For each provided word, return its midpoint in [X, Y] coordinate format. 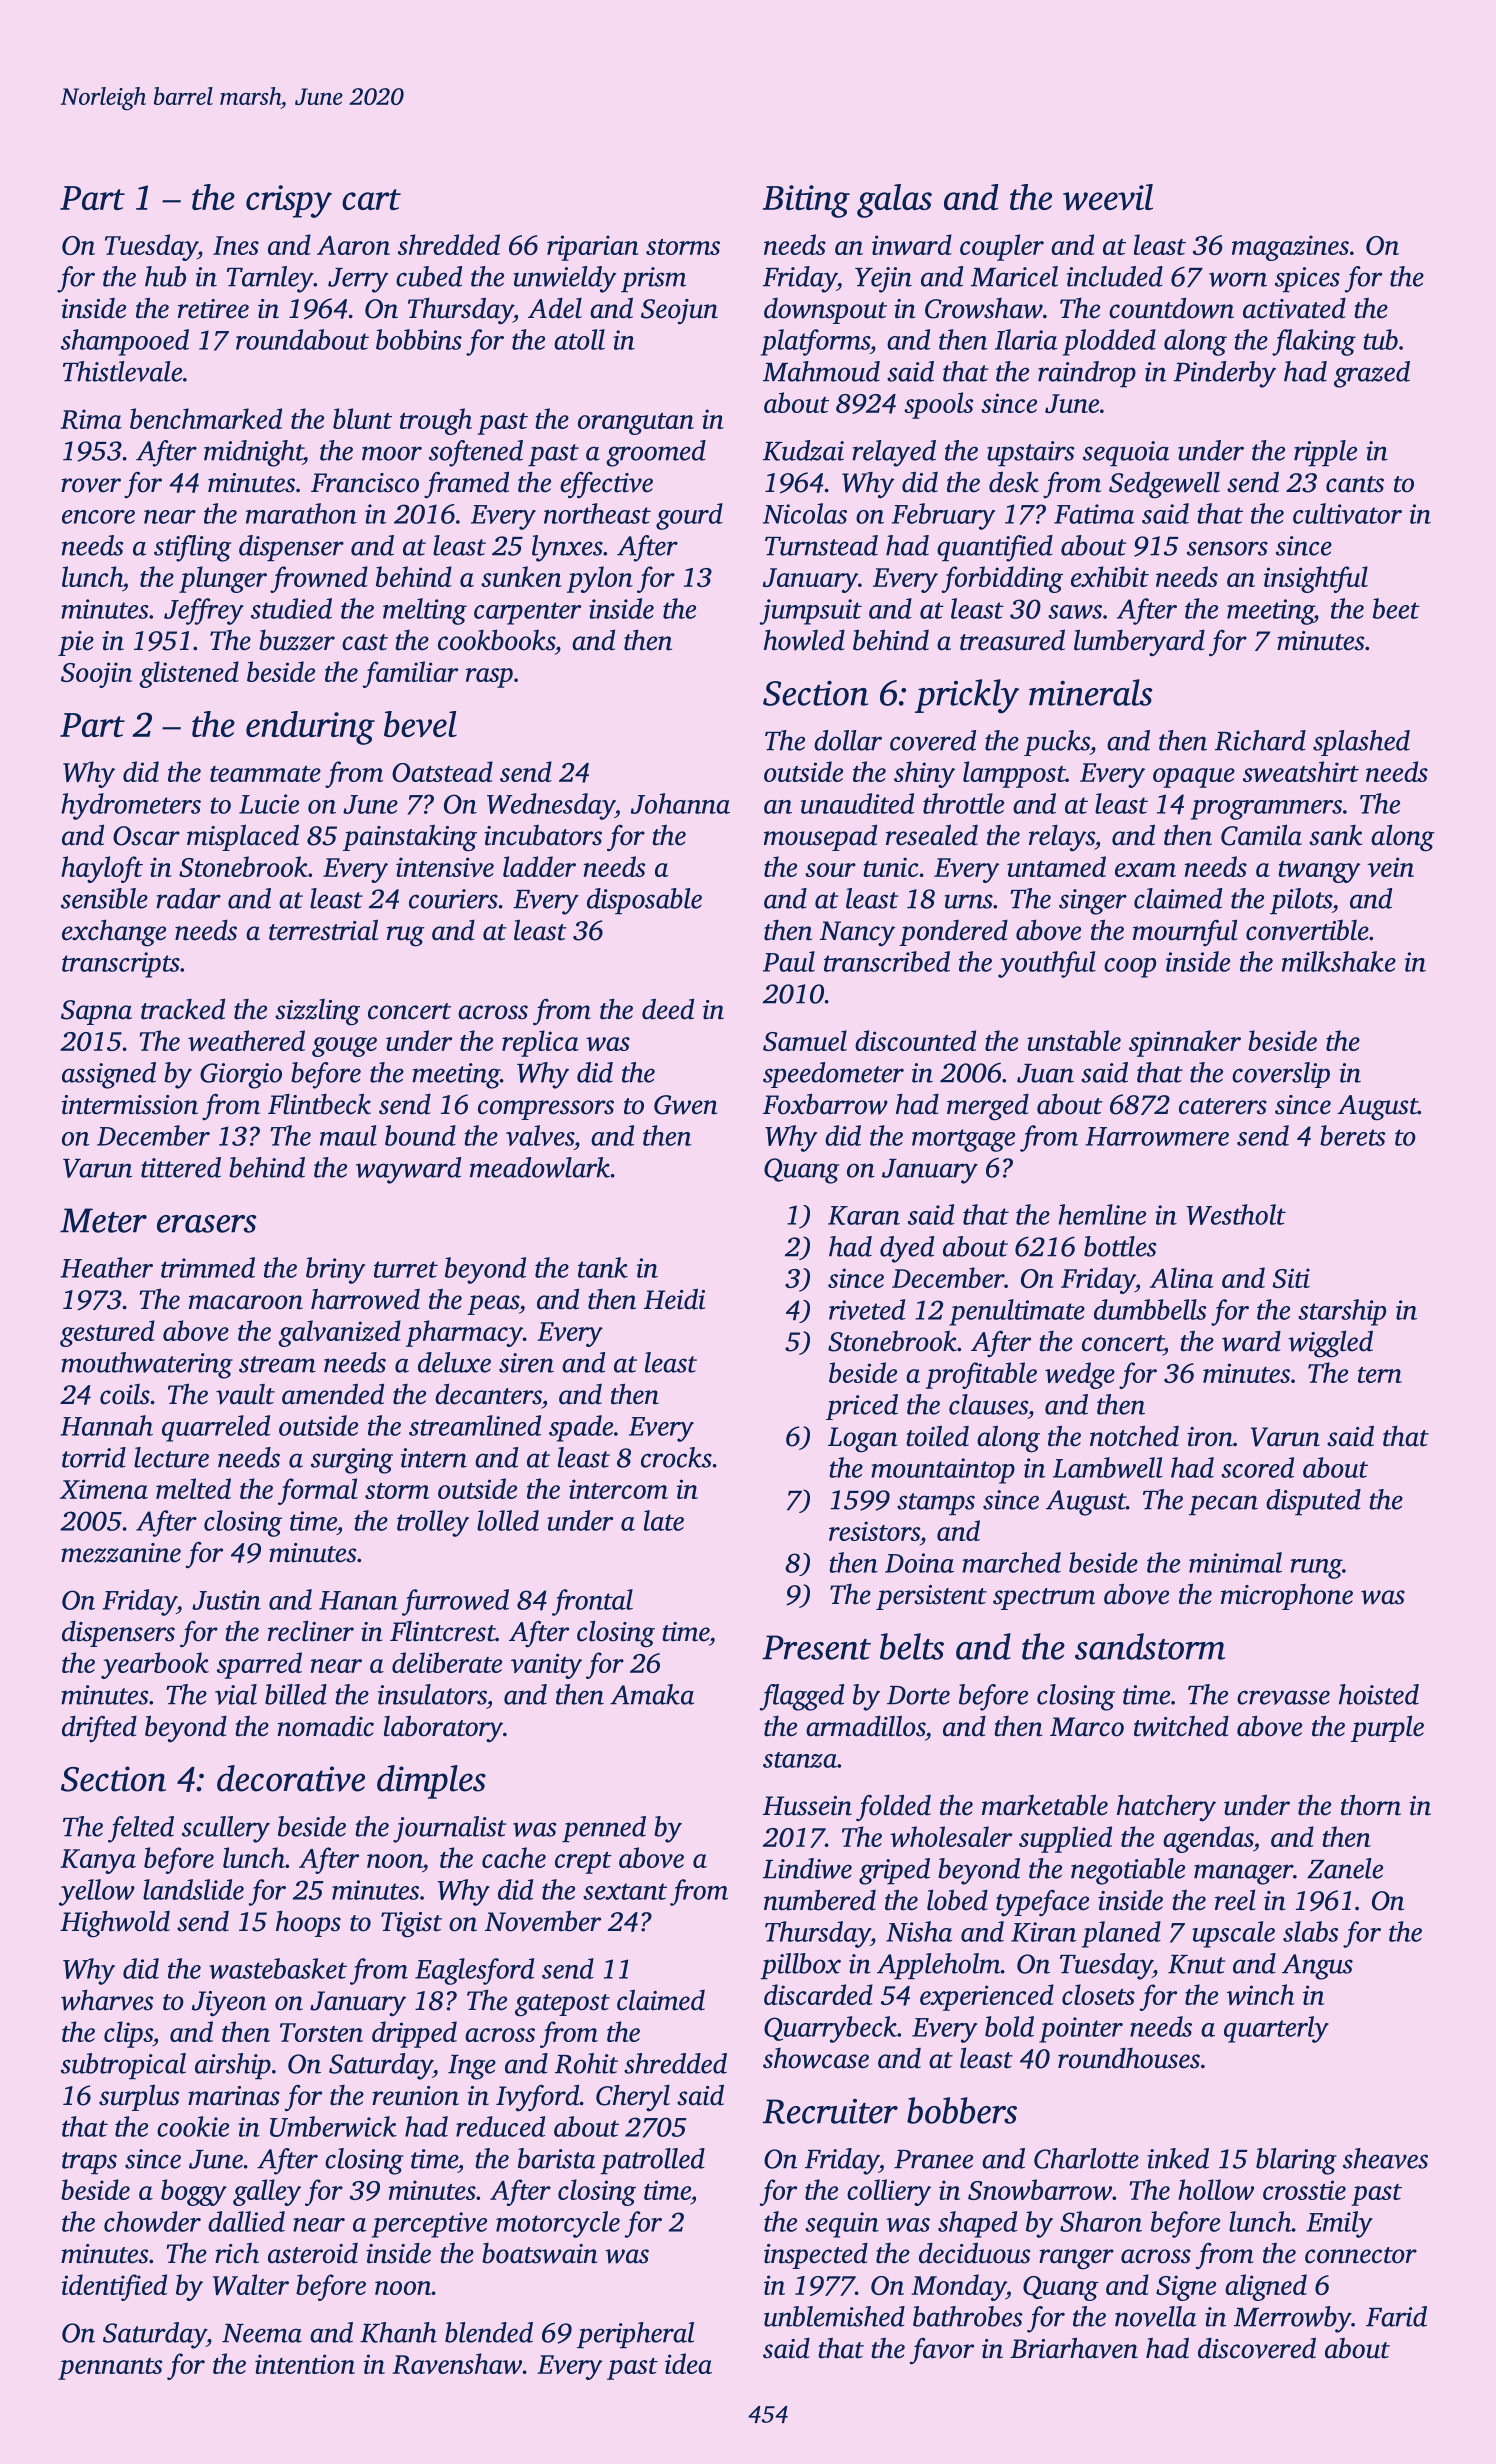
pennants [110, 2369]
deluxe [454, 1362]
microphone [1287, 1597]
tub [1380, 339]
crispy [289, 201]
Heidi [674, 1299]
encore [98, 517]
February [943, 516]
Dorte [918, 1695]
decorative [291, 1778]
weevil [1108, 197]
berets [1353, 1135]
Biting [806, 201]
